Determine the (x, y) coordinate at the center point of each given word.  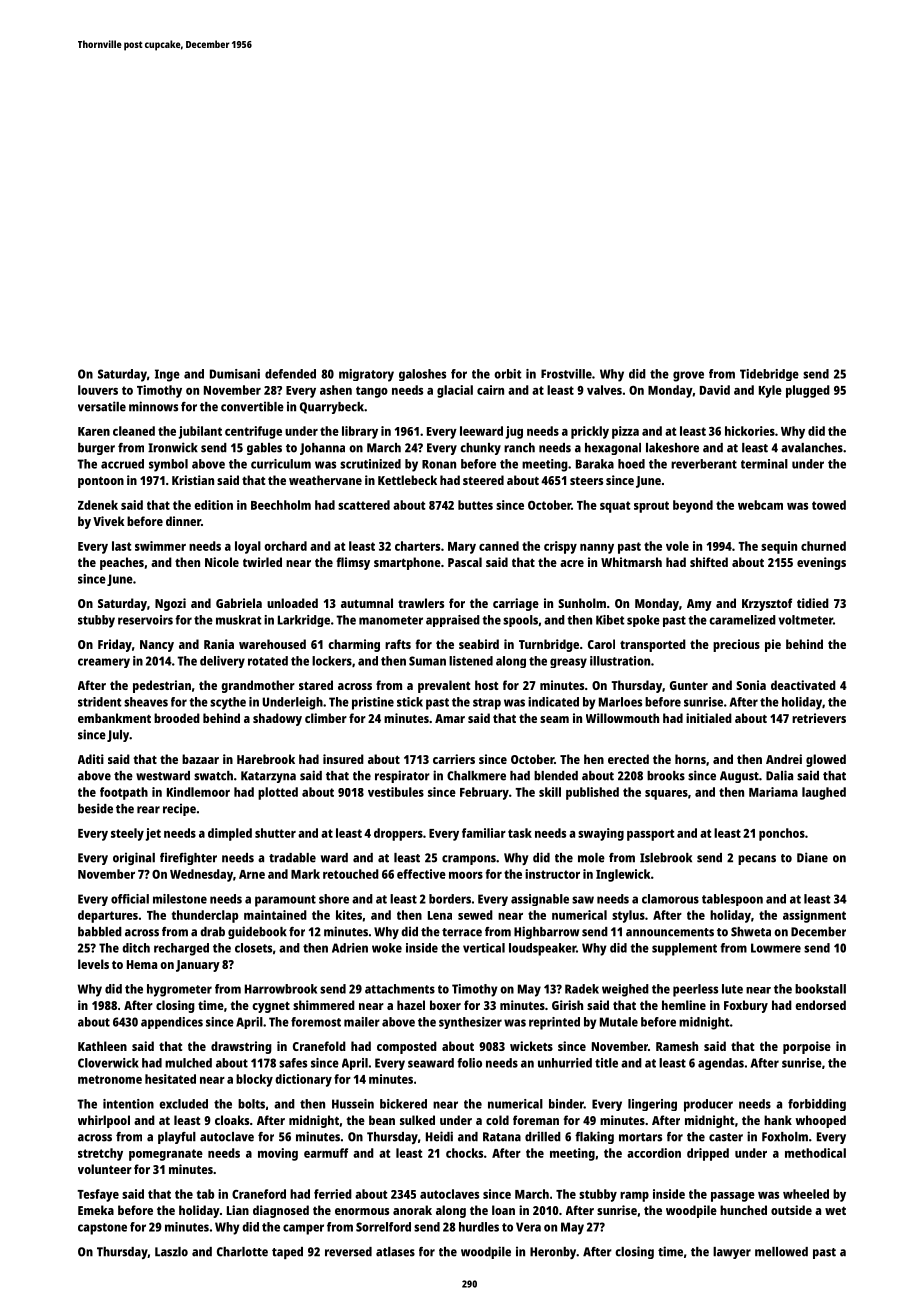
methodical (815, 1153)
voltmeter (806, 620)
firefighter (188, 858)
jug (514, 432)
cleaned (134, 431)
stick (410, 702)
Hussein (353, 1104)
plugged (808, 391)
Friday (115, 645)
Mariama (773, 792)
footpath (124, 793)
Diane (812, 857)
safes (293, 1063)
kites (349, 915)
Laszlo (171, 1252)
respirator (402, 776)
